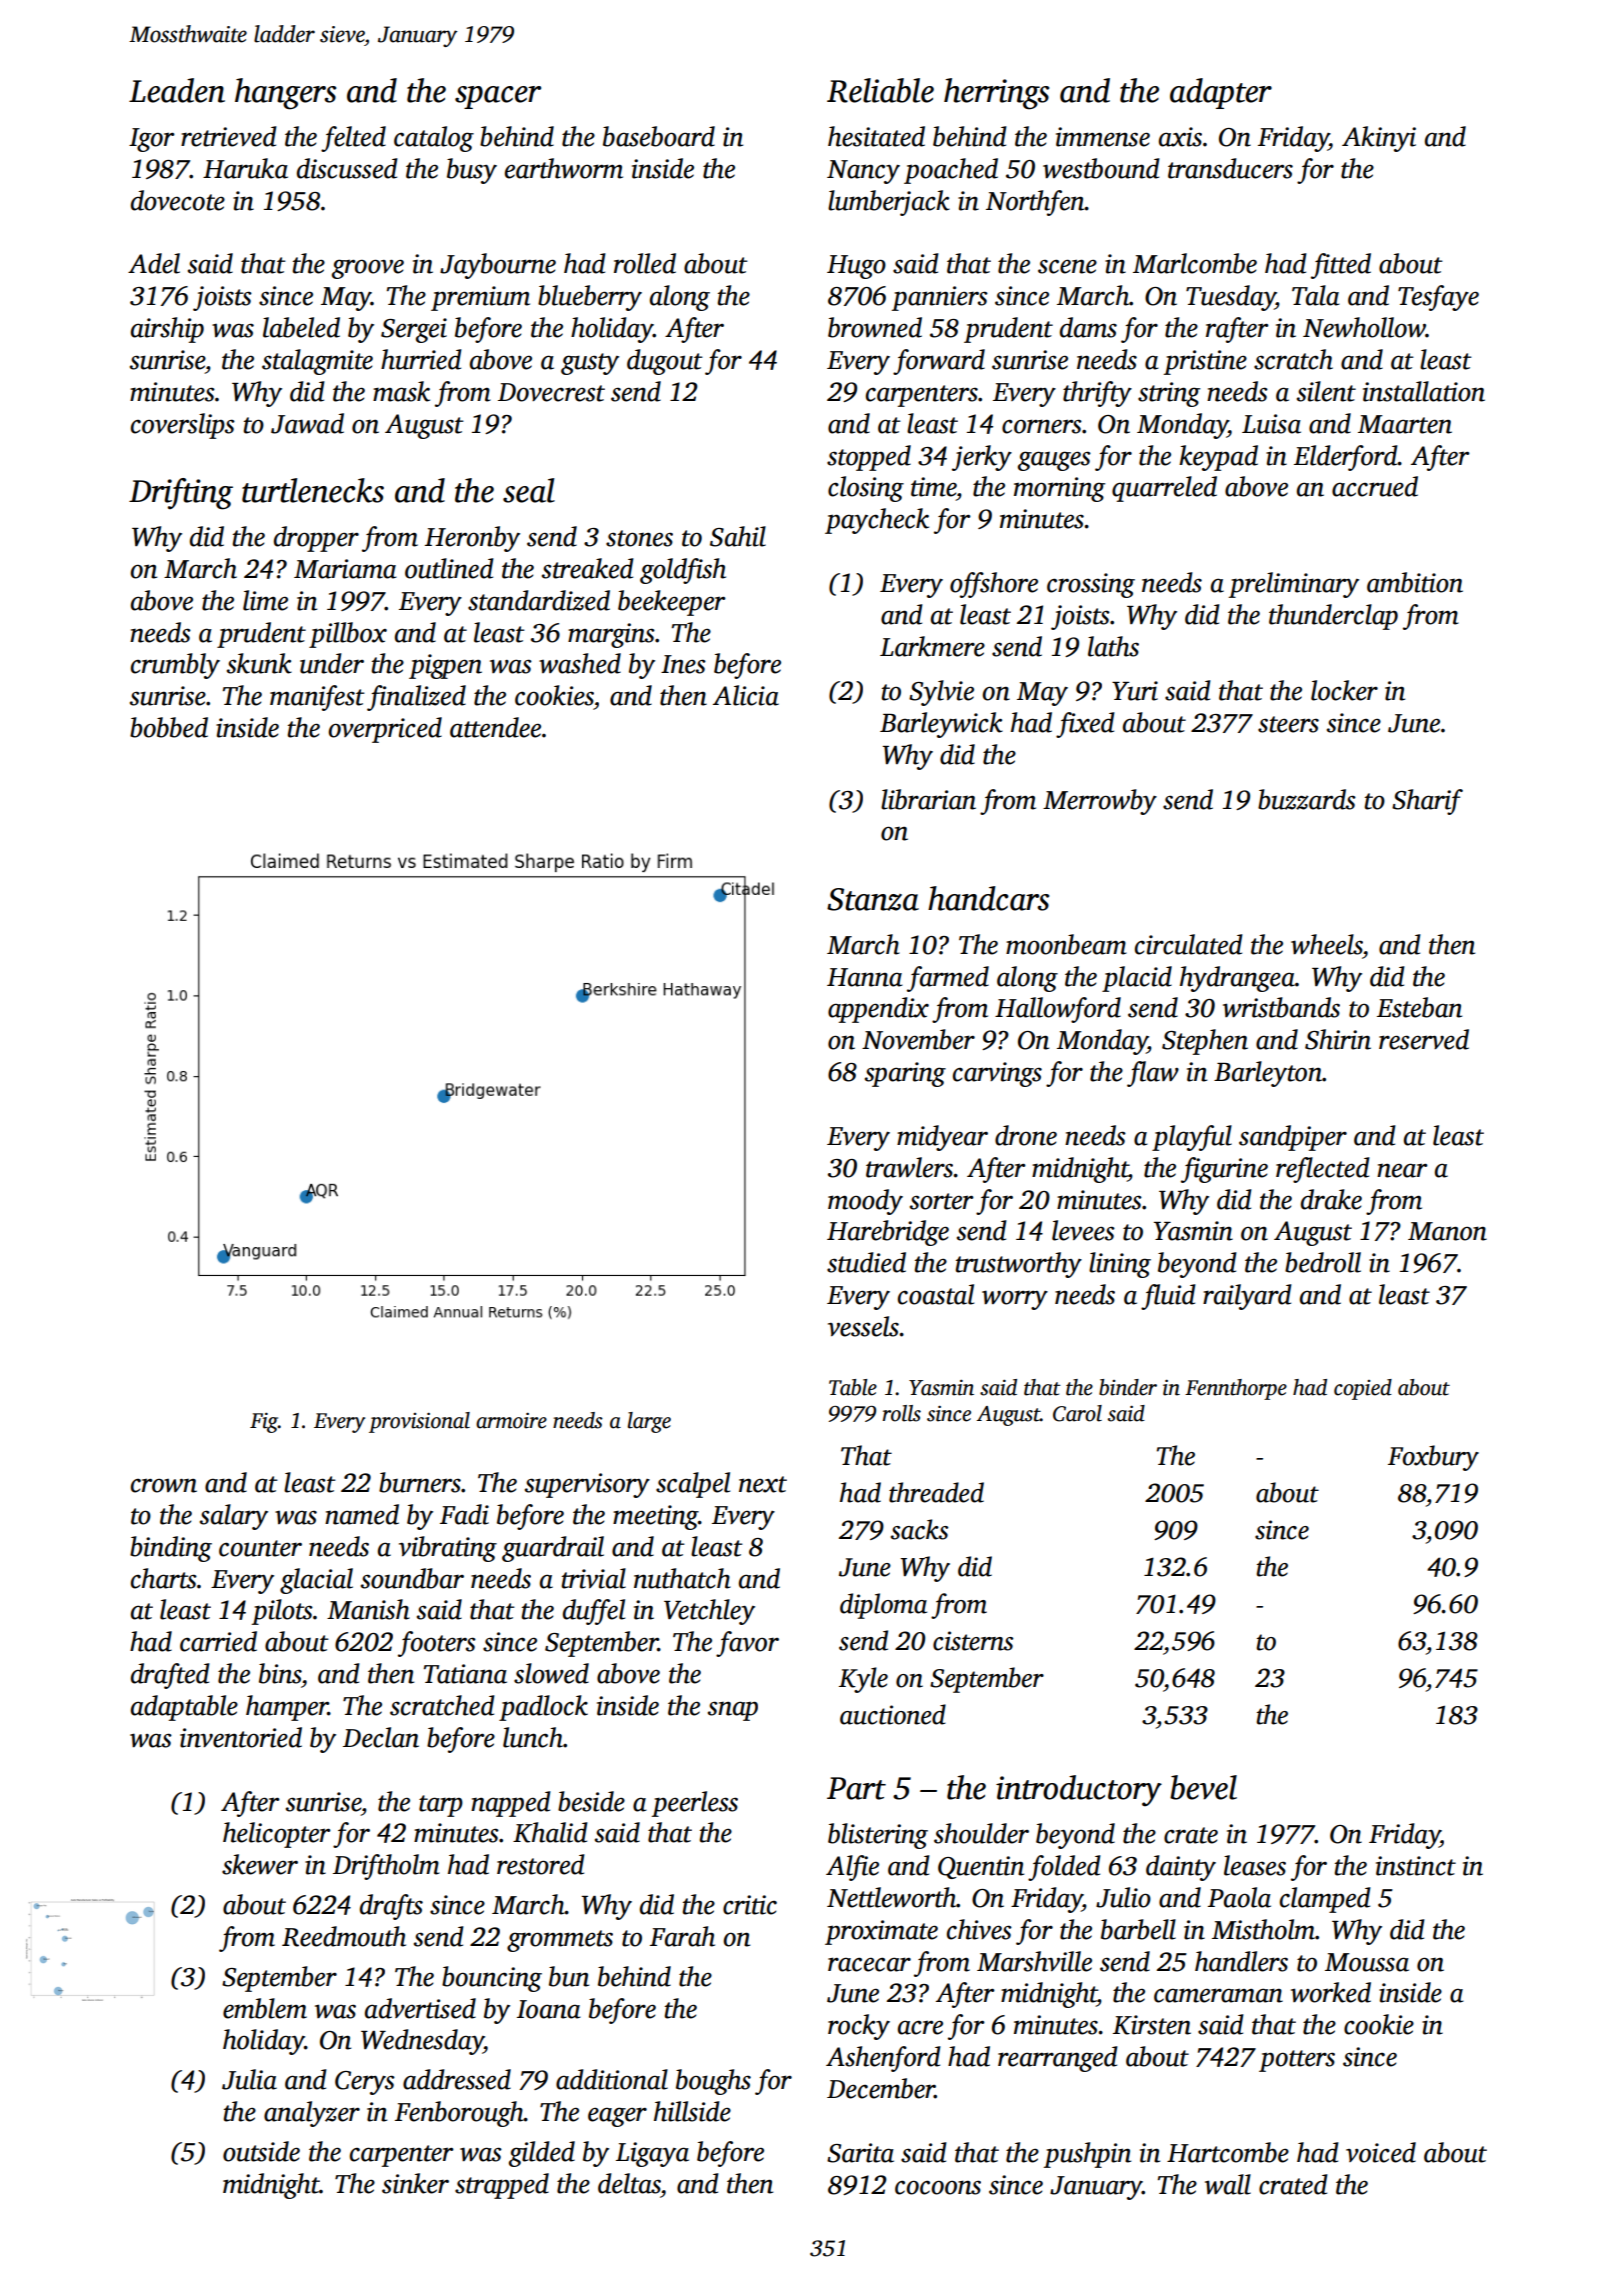  I want to click on herrings, so click(996, 94).
